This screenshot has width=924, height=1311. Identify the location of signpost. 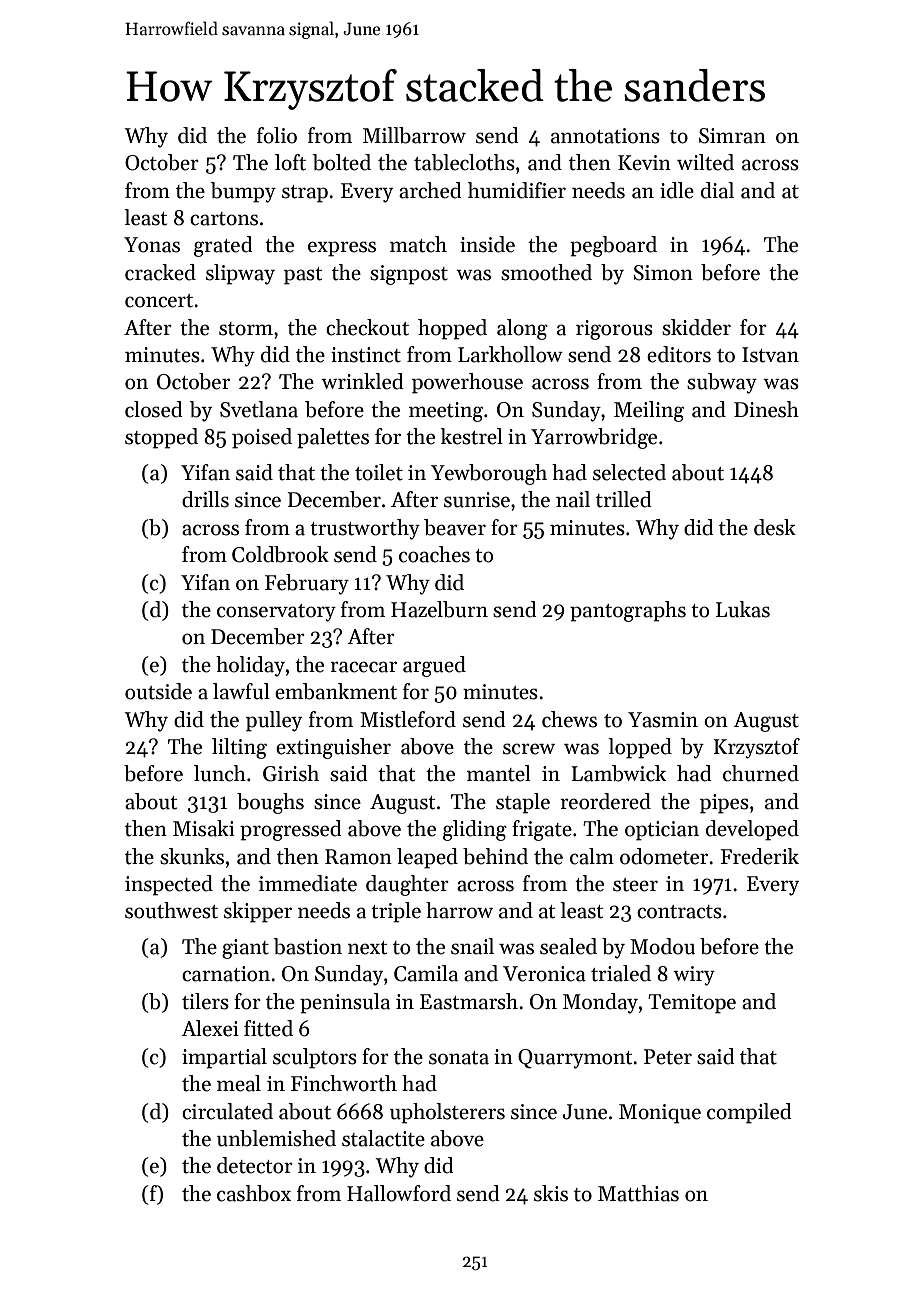
(409, 275).
